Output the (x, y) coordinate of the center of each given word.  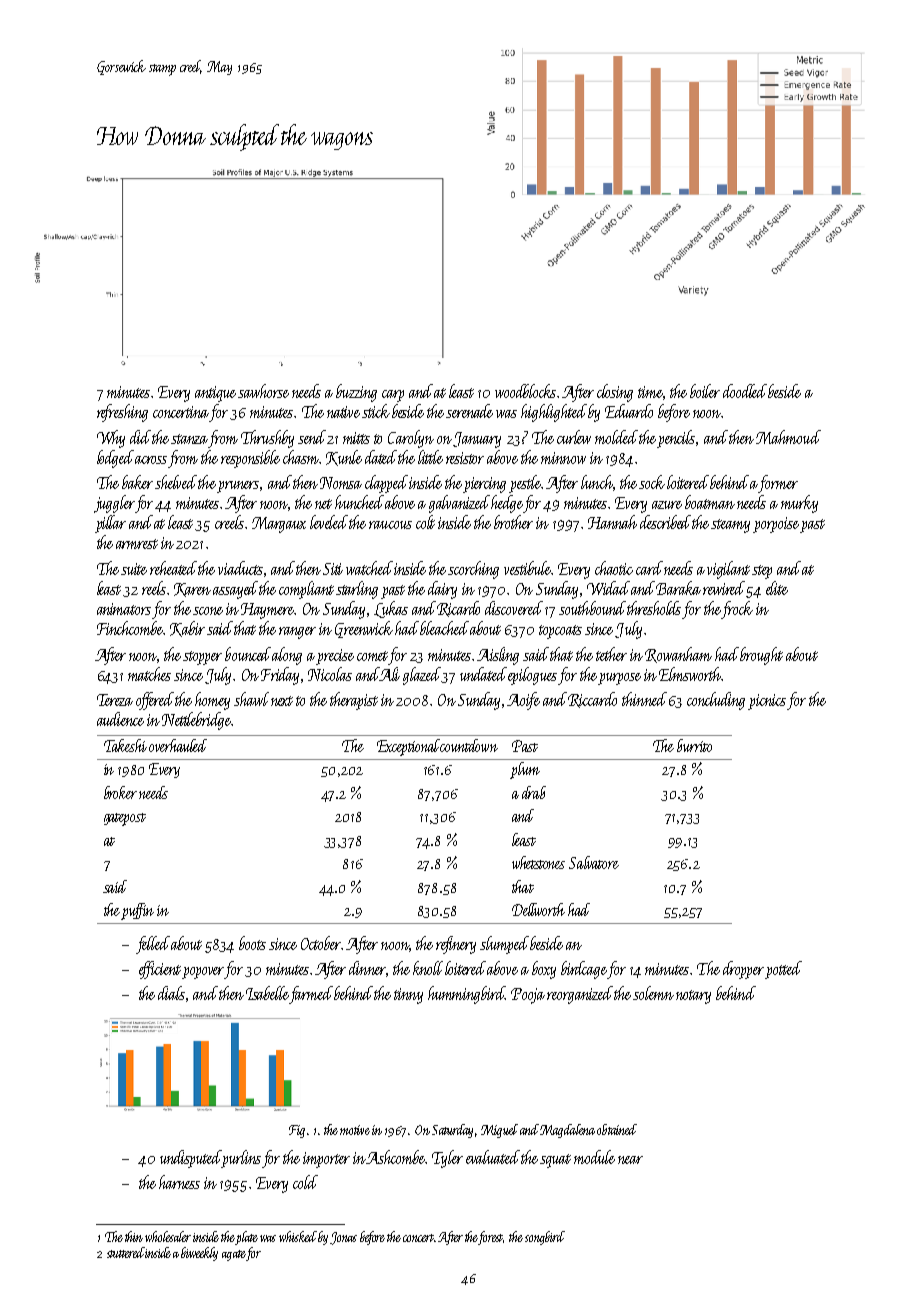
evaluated (493, 1157)
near (630, 1160)
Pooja (528, 996)
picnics (767, 702)
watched (369, 568)
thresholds (654, 608)
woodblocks (525, 391)
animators (124, 609)
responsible (250, 459)
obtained (617, 1129)
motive (355, 1130)
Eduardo (629, 411)
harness (179, 1182)
